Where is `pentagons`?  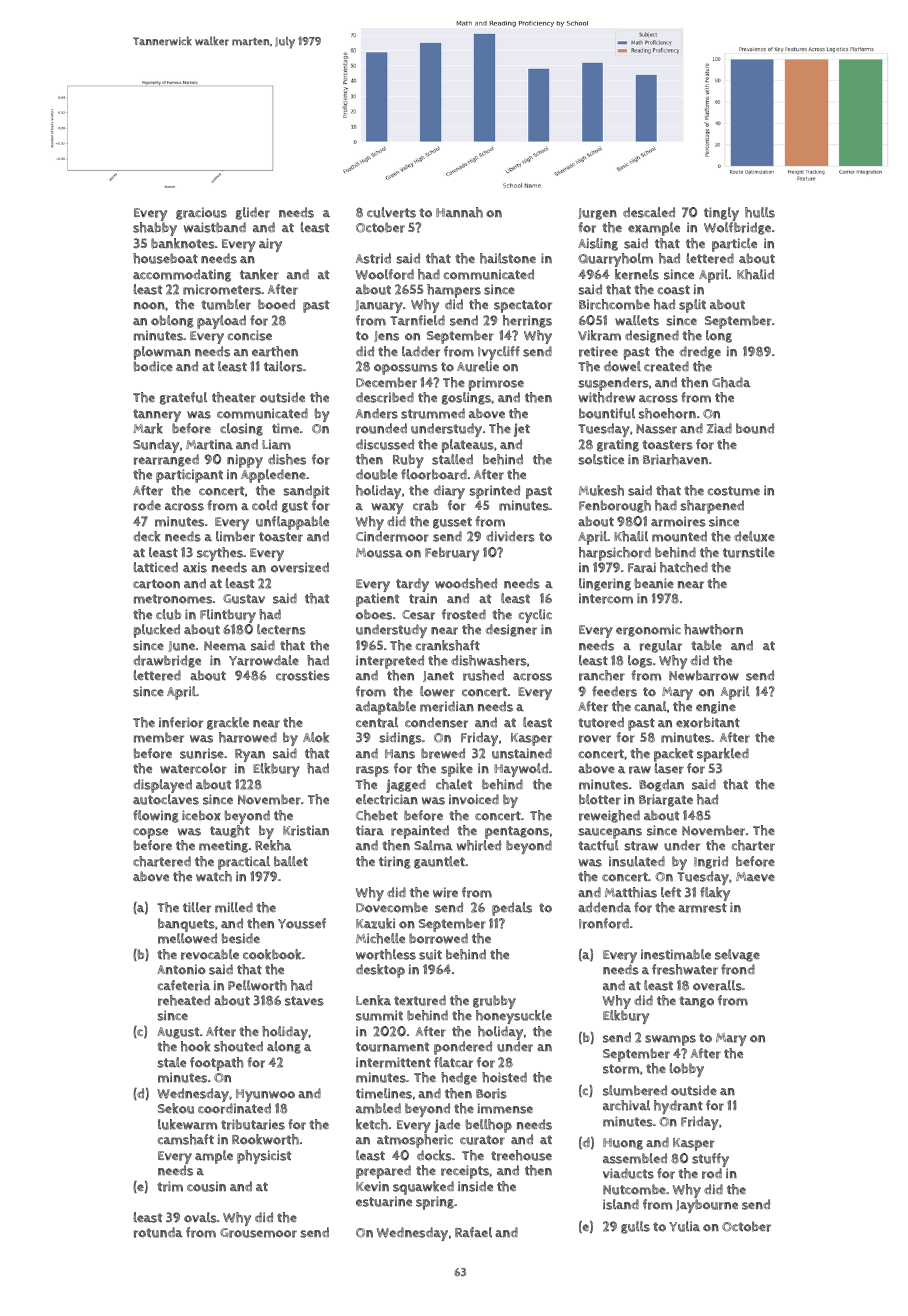
pentagons is located at coordinates (517, 832).
